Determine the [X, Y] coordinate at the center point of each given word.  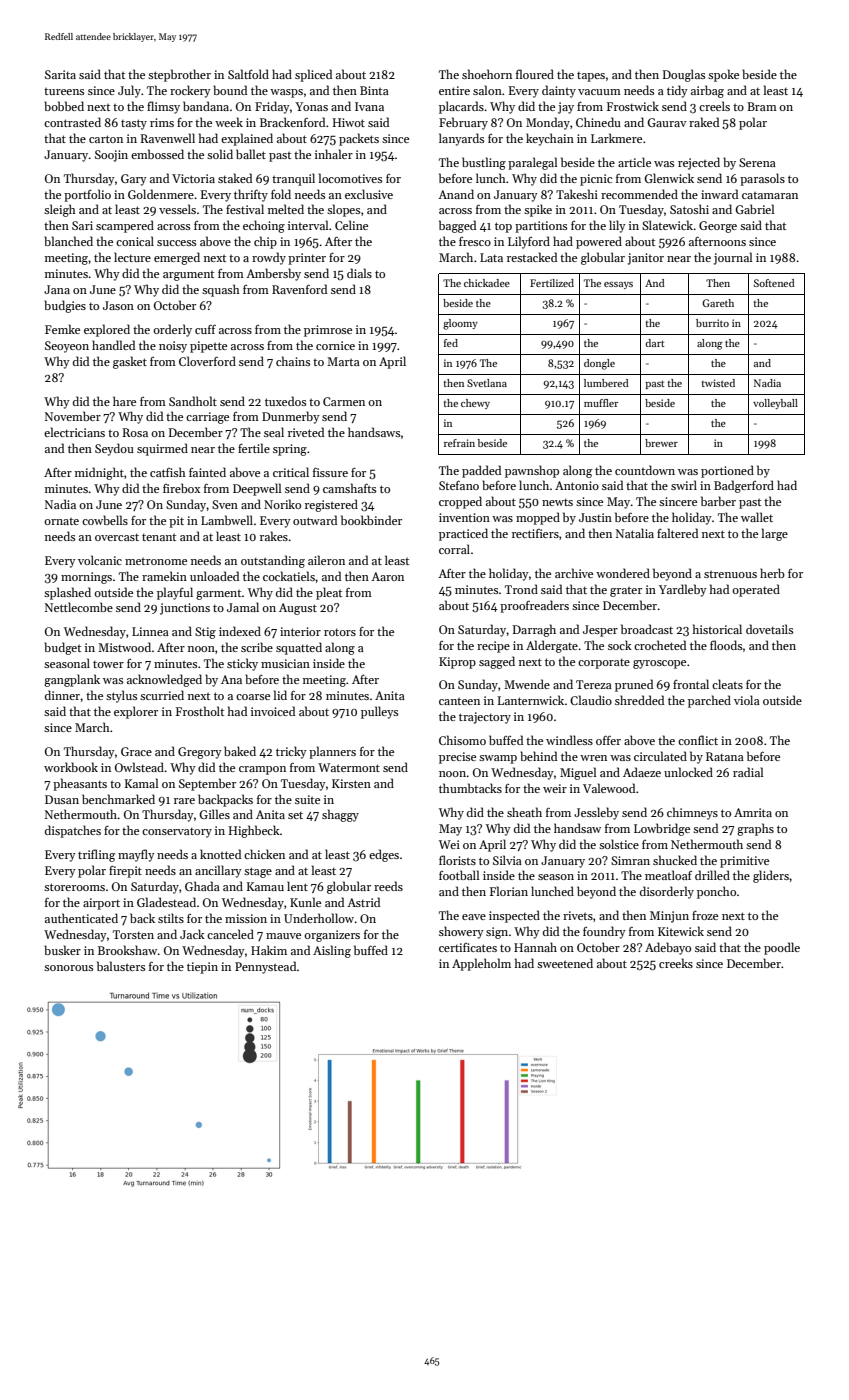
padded [481, 471]
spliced [313, 75]
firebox [181, 488]
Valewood [609, 788]
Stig [205, 633]
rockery [190, 91]
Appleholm [481, 964]
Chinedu [598, 122]
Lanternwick [531, 700]
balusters [121, 966]
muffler [601, 403]
